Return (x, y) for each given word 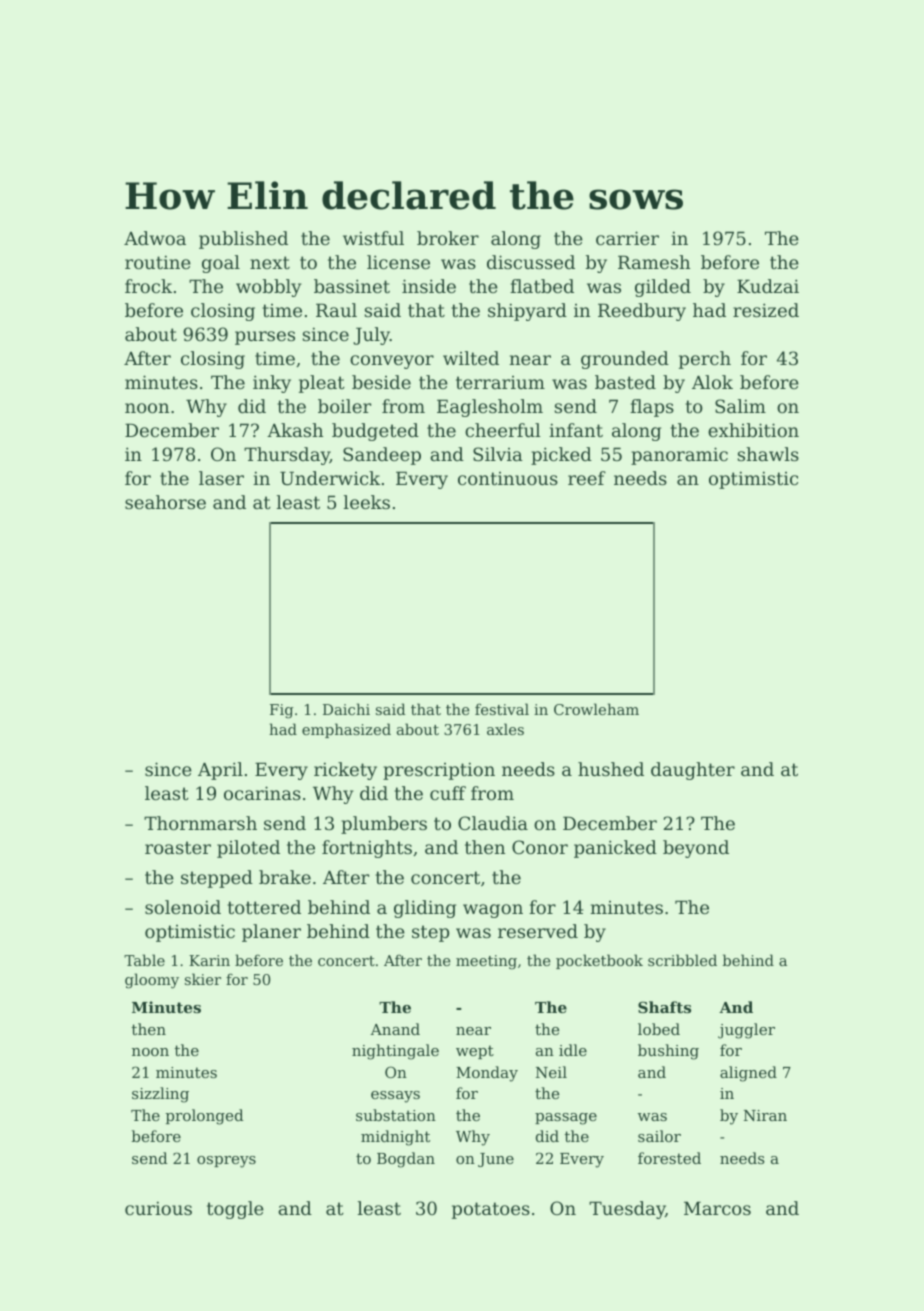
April (220, 771)
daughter (693, 771)
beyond (696, 849)
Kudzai (768, 286)
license (398, 262)
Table (144, 960)
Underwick (330, 478)
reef (587, 478)
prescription (439, 771)
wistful (373, 238)
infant (576, 430)
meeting (486, 962)
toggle (235, 1210)
